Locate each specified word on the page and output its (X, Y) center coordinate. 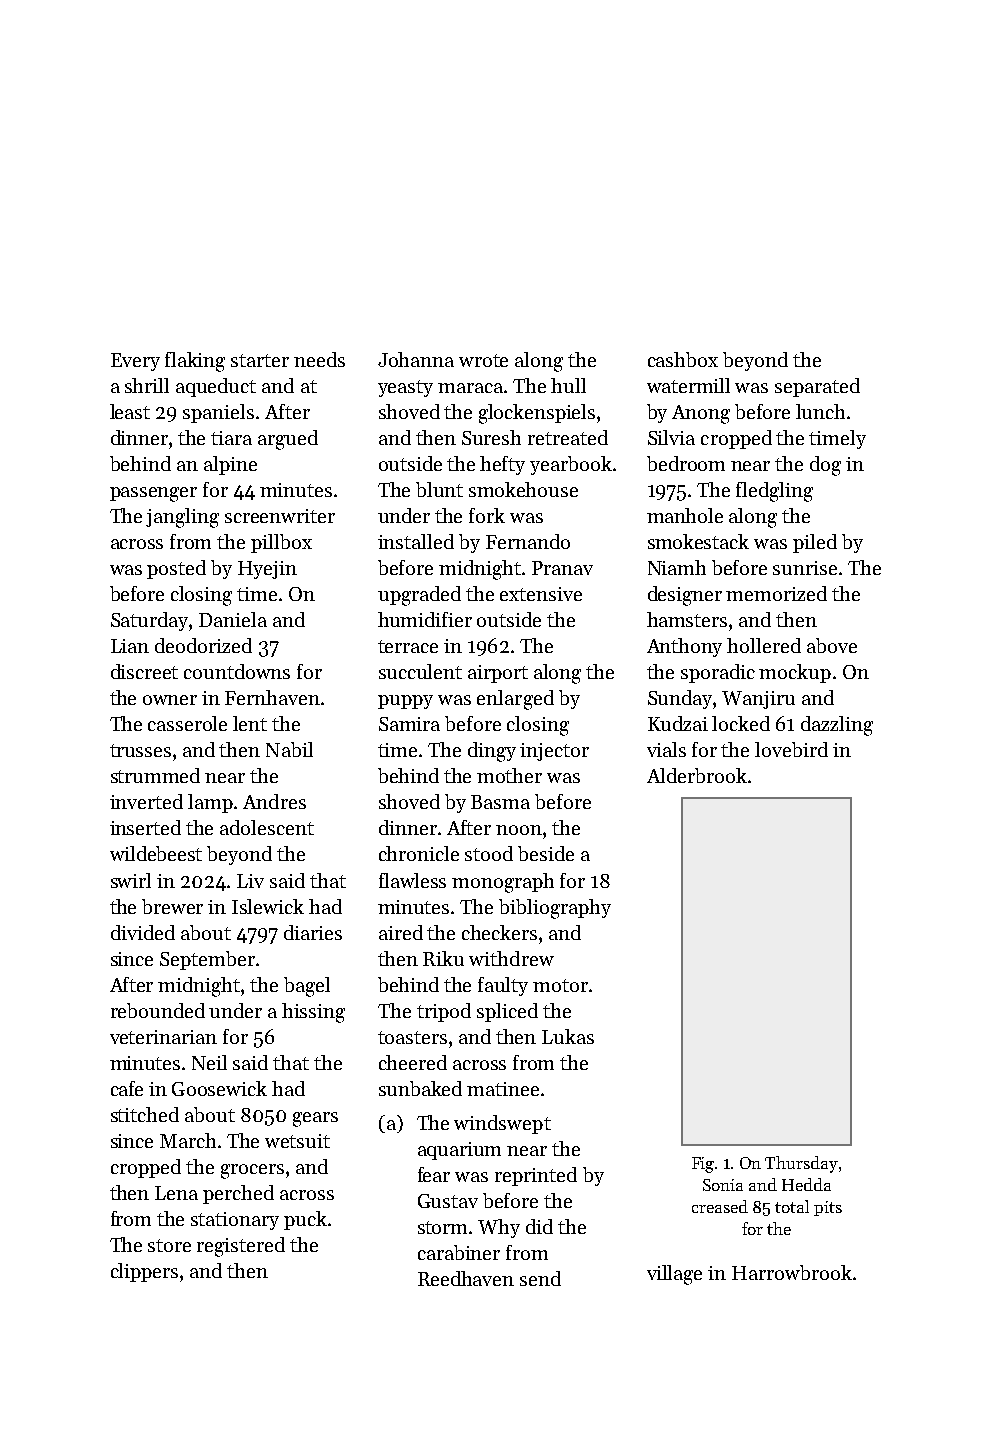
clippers (144, 1272)
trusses (140, 750)
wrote (483, 360)
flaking (195, 362)
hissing (313, 1013)
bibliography (555, 909)
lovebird (791, 749)
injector (554, 752)
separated (817, 387)
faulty (503, 986)
